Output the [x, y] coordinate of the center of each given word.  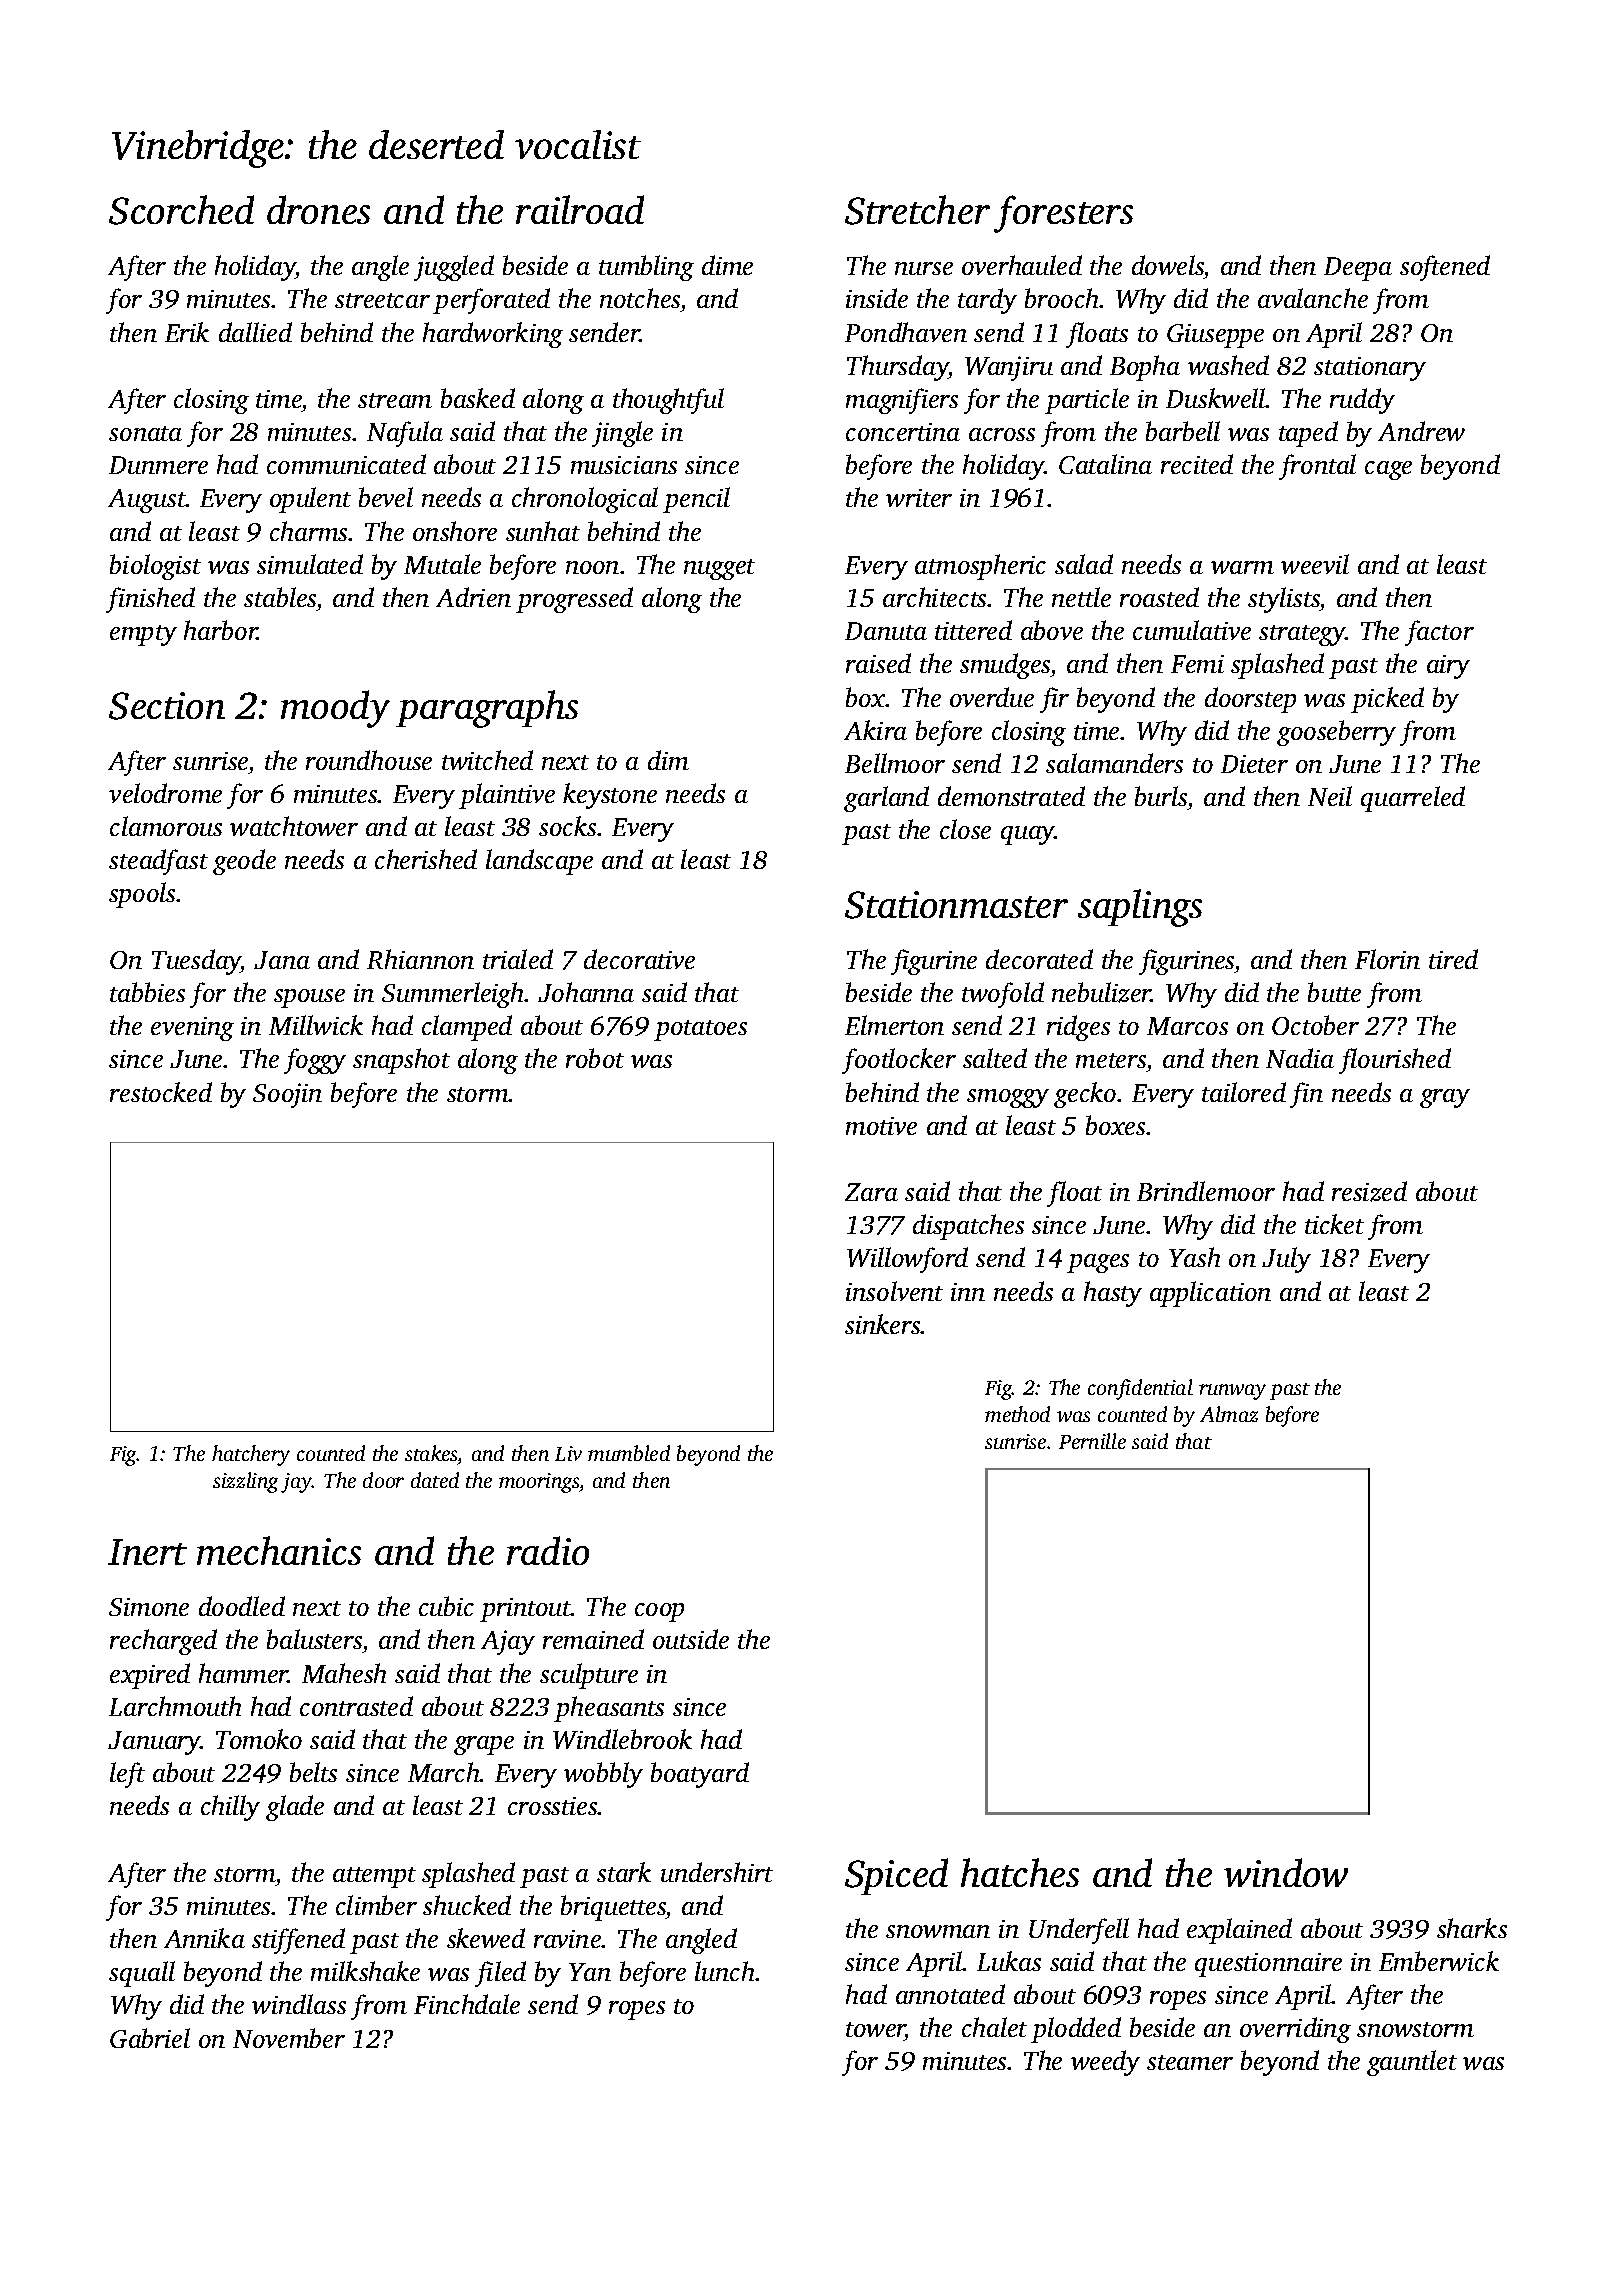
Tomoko [259, 1739]
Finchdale [467, 2004]
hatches [1020, 1872]
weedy [1105, 2063]
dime [727, 265]
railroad [580, 209]
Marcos [1187, 1026]
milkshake [365, 1971]
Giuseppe [1215, 336]
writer [919, 498]
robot [595, 1058]
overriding [1295, 2030]
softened [1445, 268]
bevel [386, 497]
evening [192, 1029]
